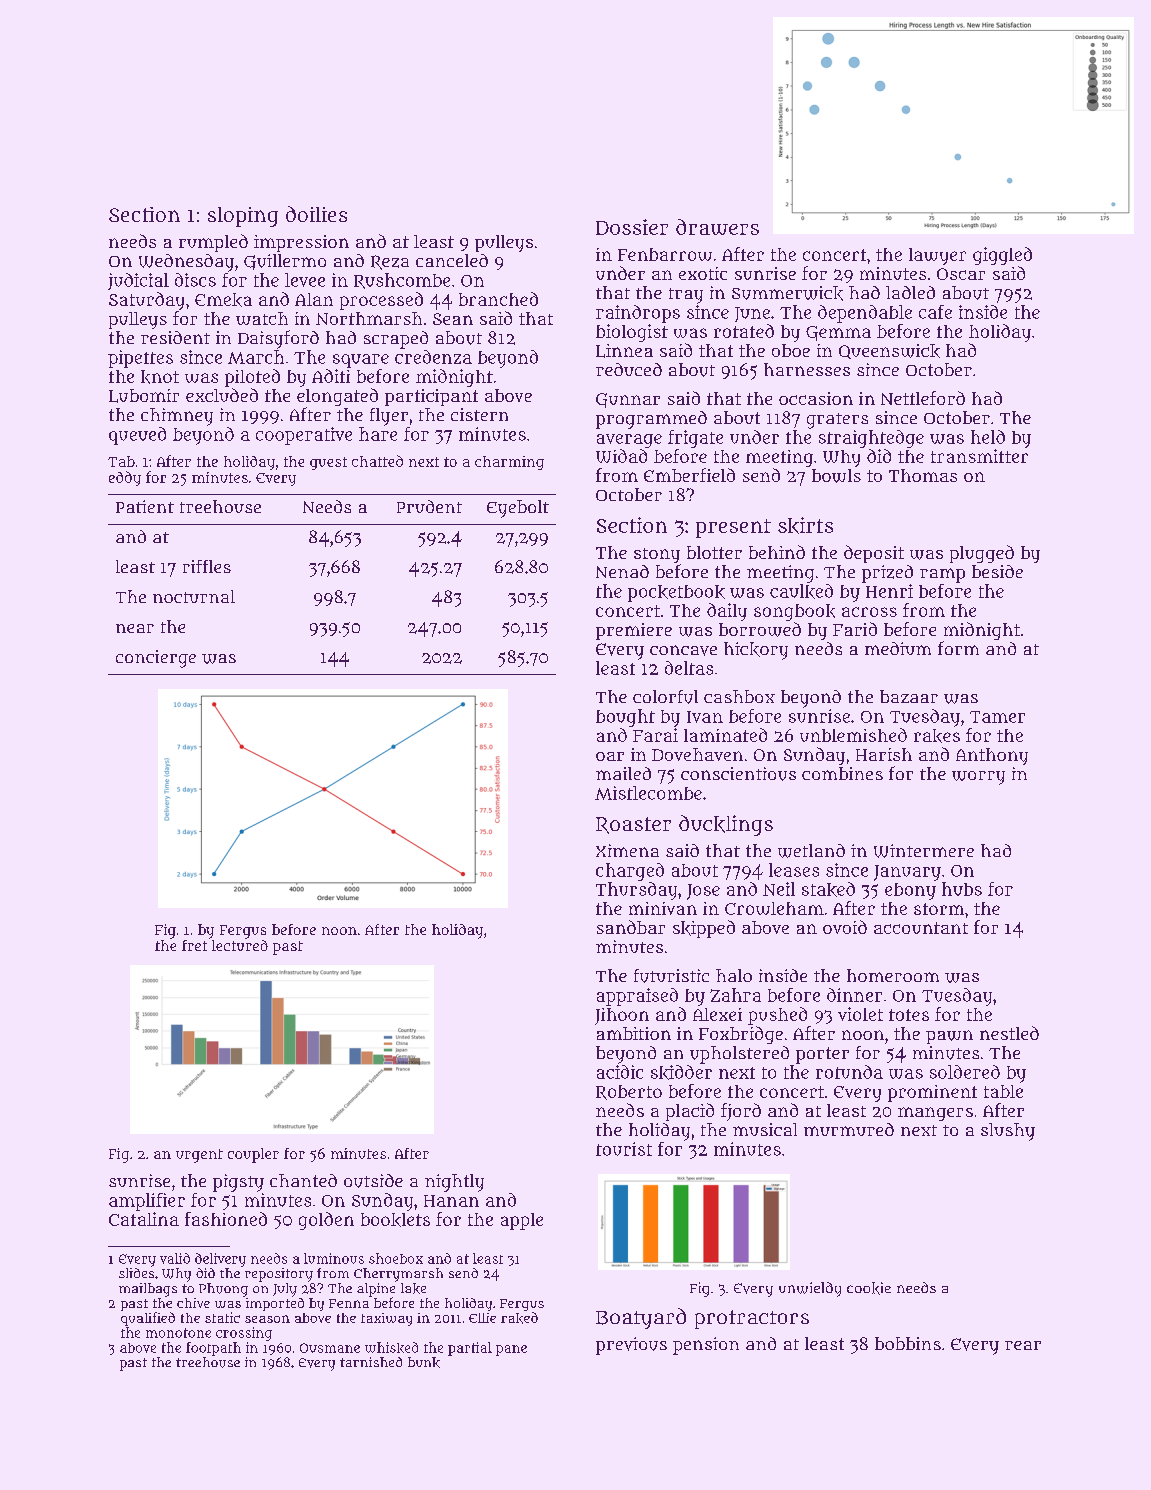  What do you see at coordinates (871, 439) in the page?
I see `straightedge` at bounding box center [871, 439].
